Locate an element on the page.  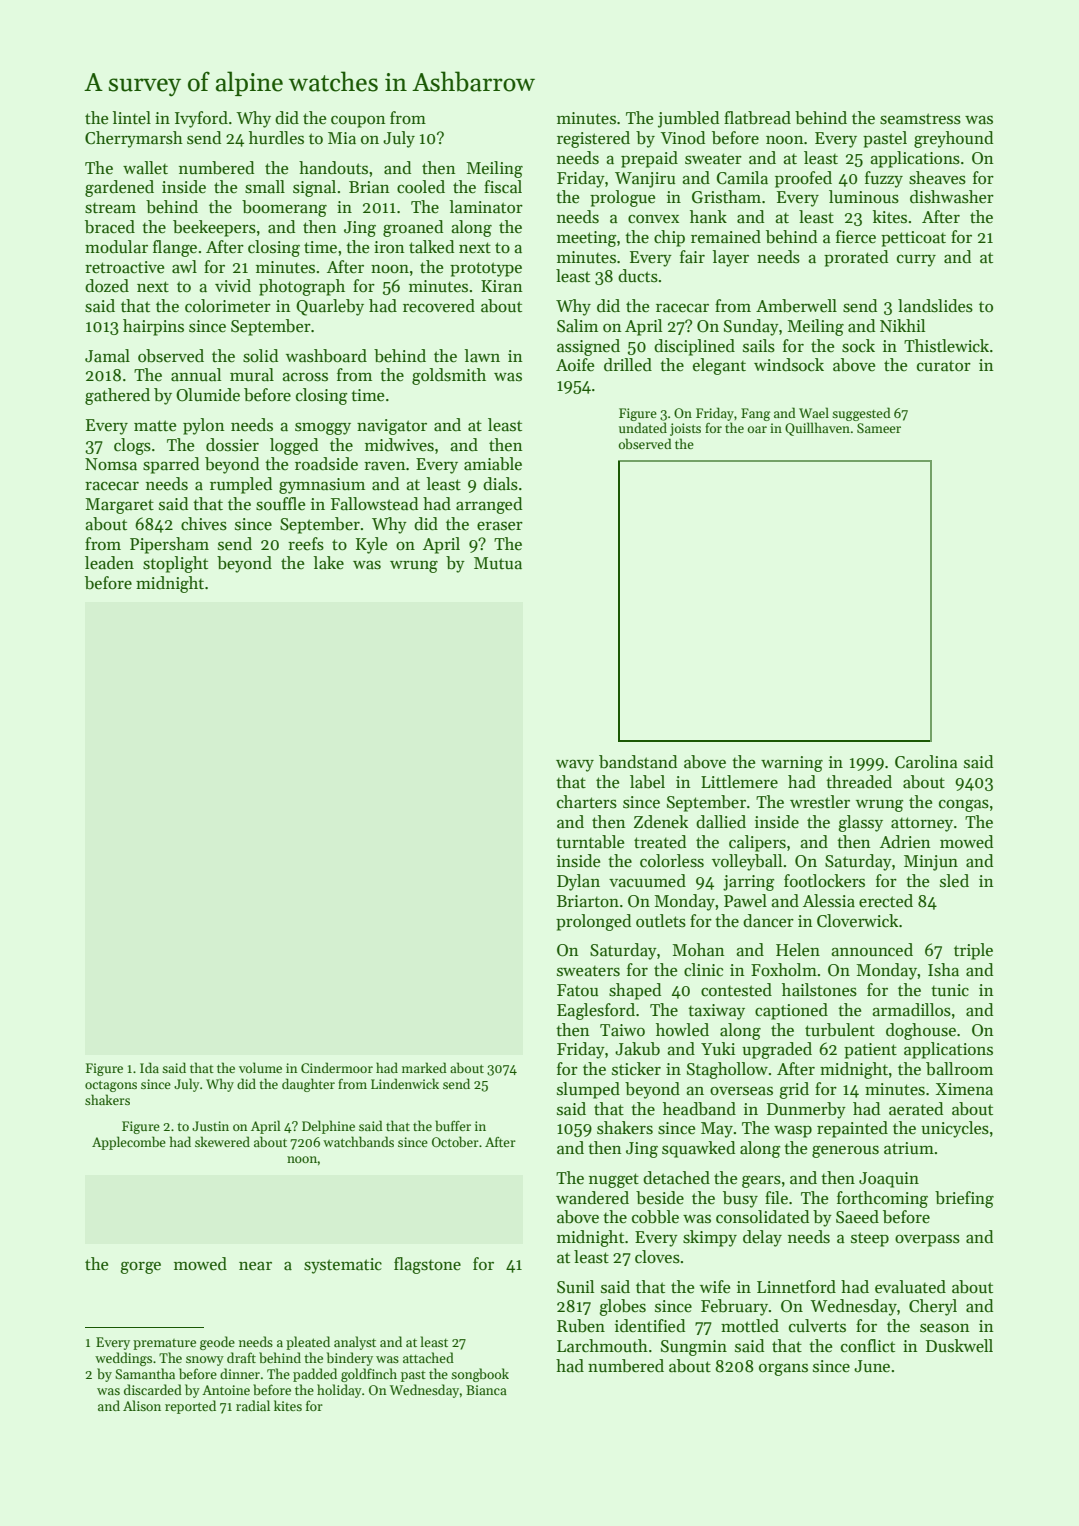
weddings is located at coordinates (123, 1359).
